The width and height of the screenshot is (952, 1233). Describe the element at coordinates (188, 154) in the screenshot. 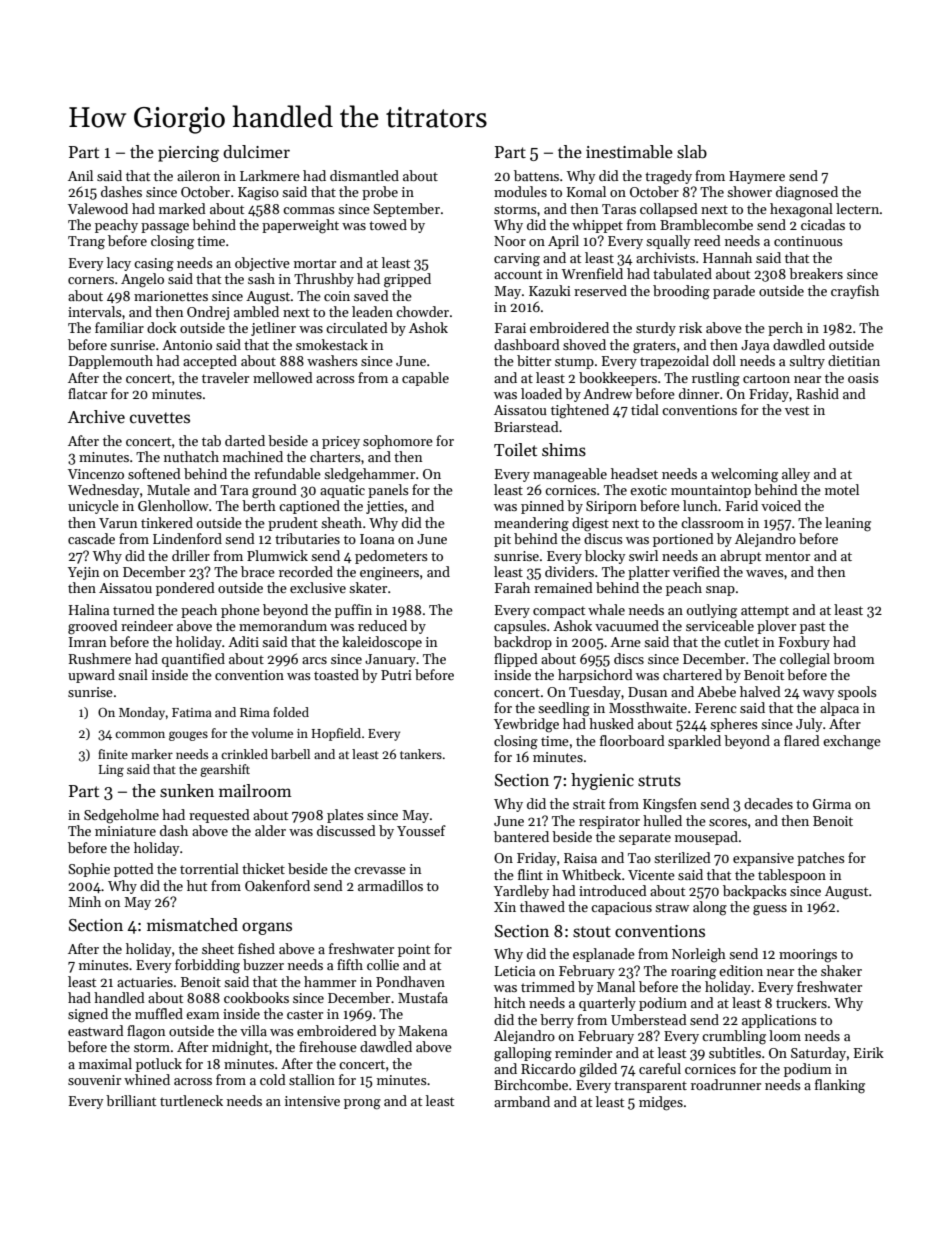

I see `piercing` at that location.
